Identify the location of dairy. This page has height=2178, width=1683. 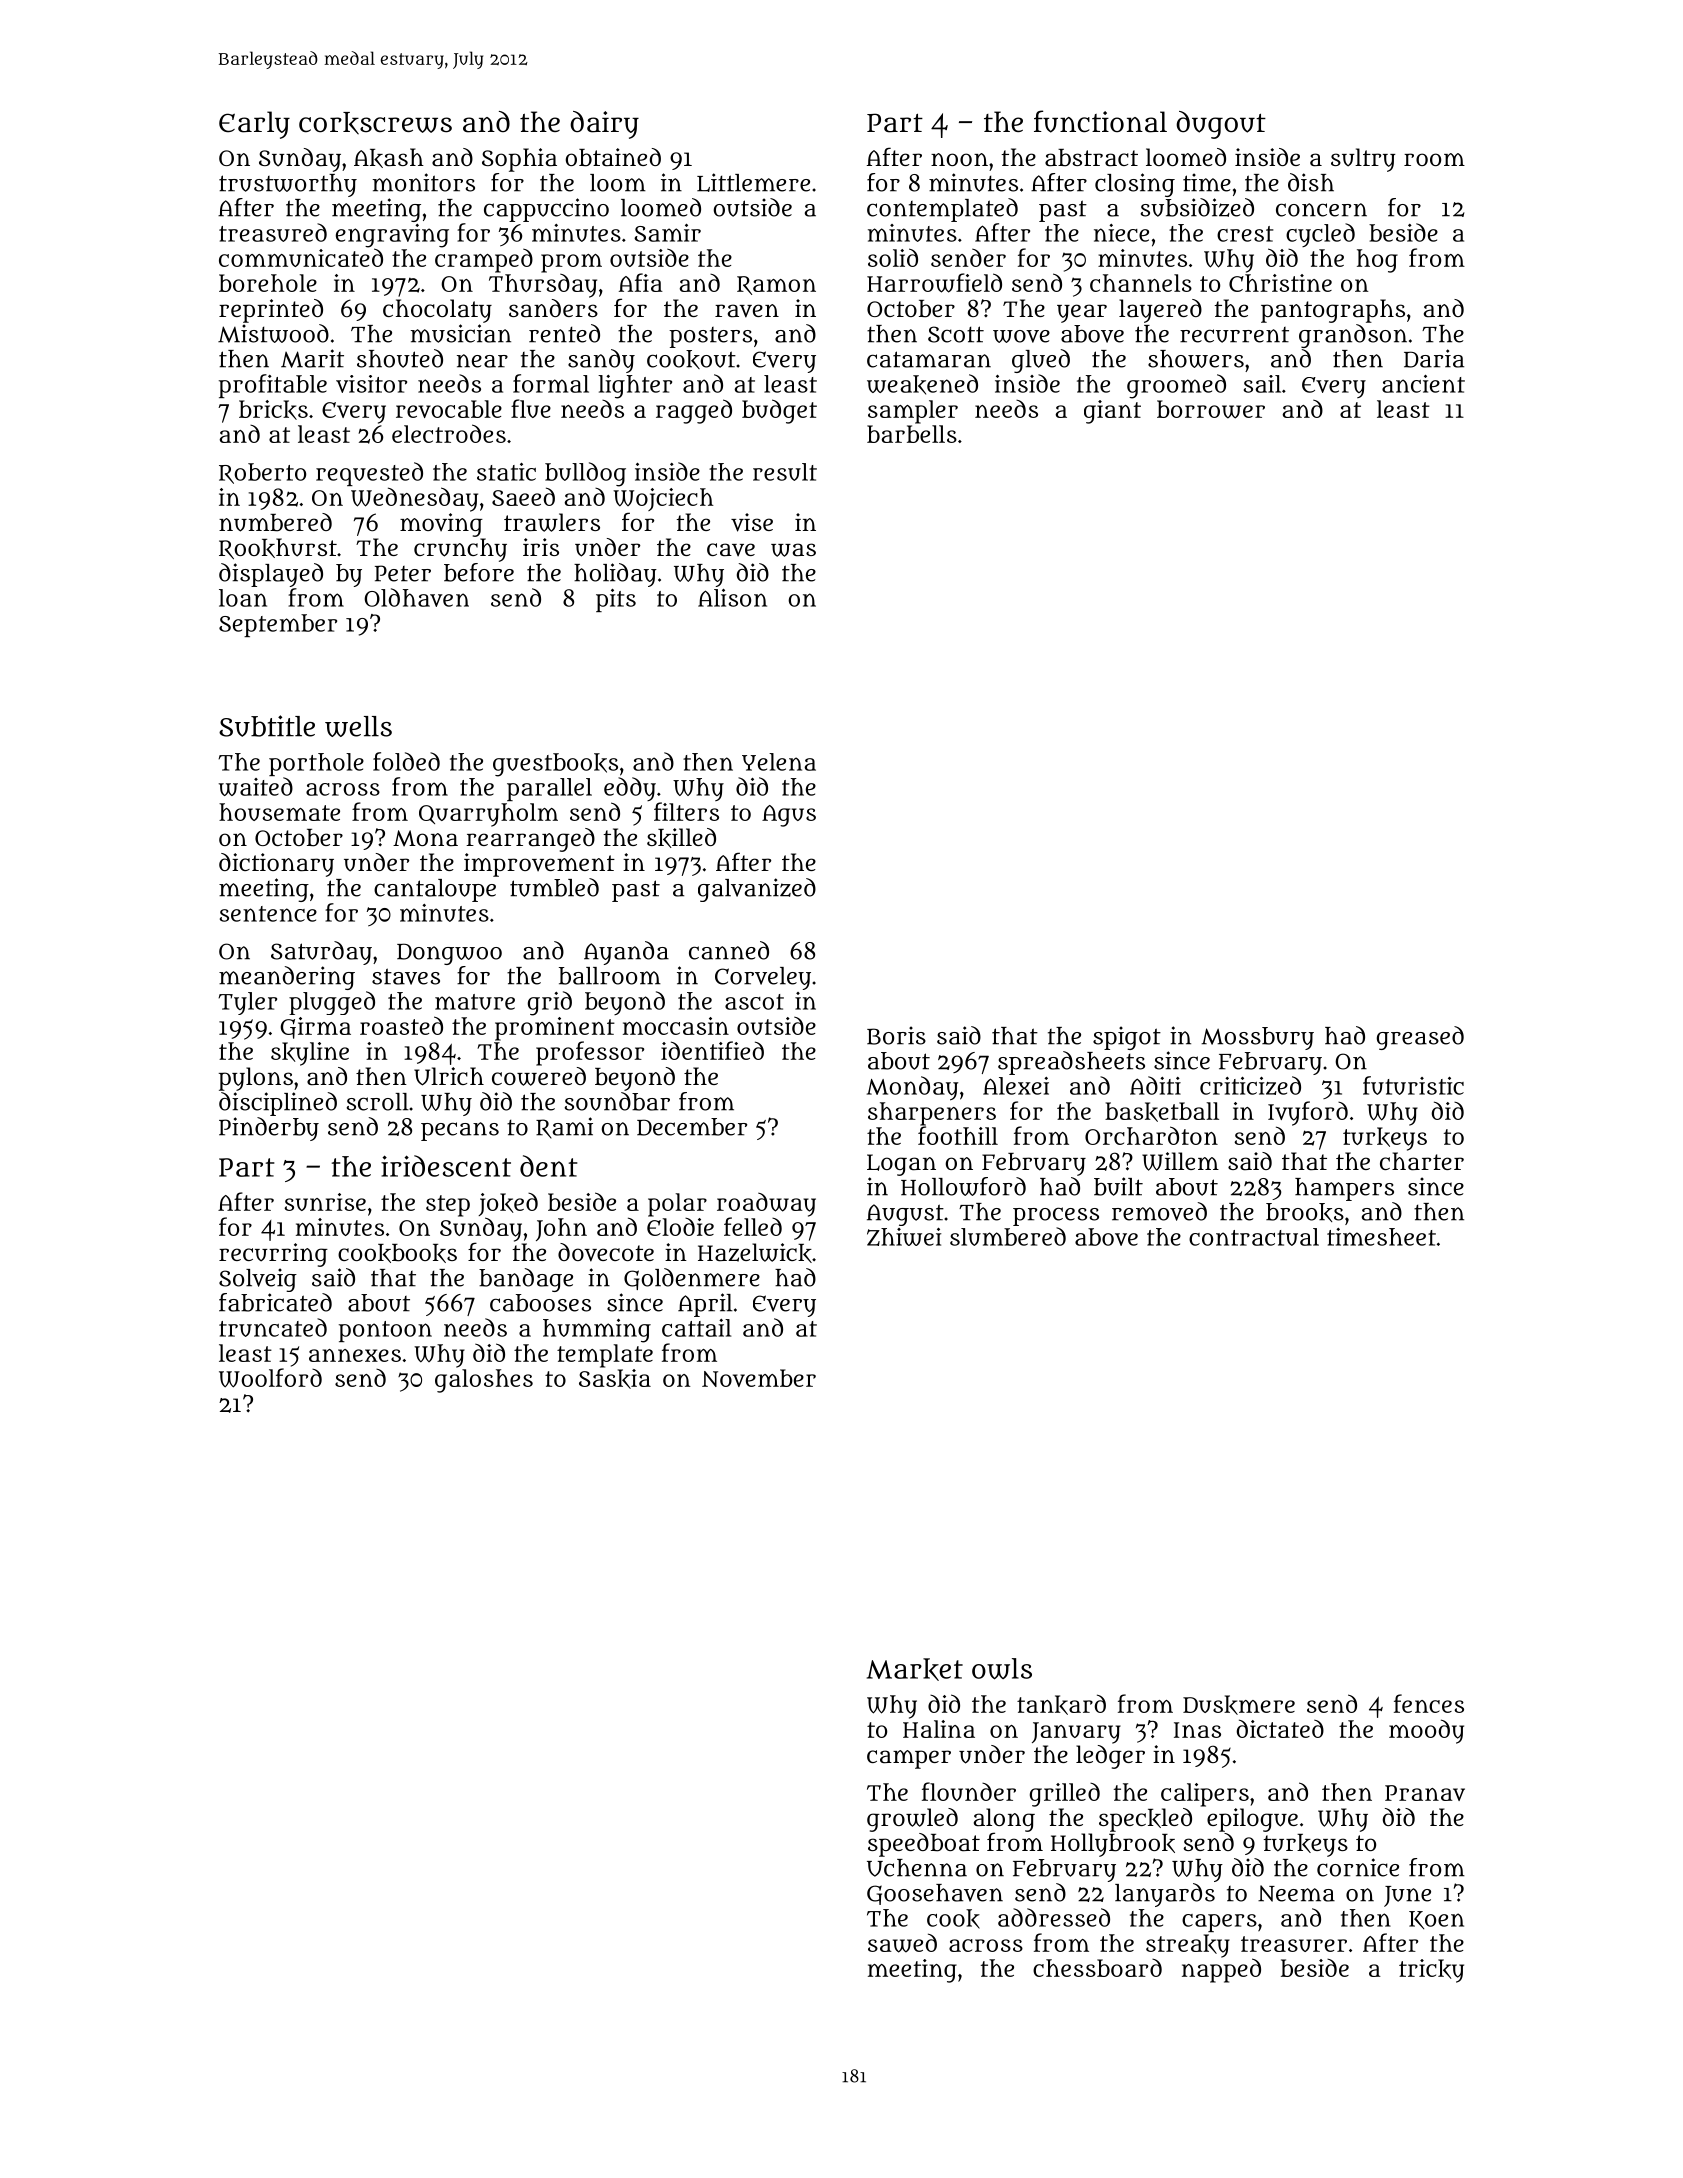
(604, 125).
